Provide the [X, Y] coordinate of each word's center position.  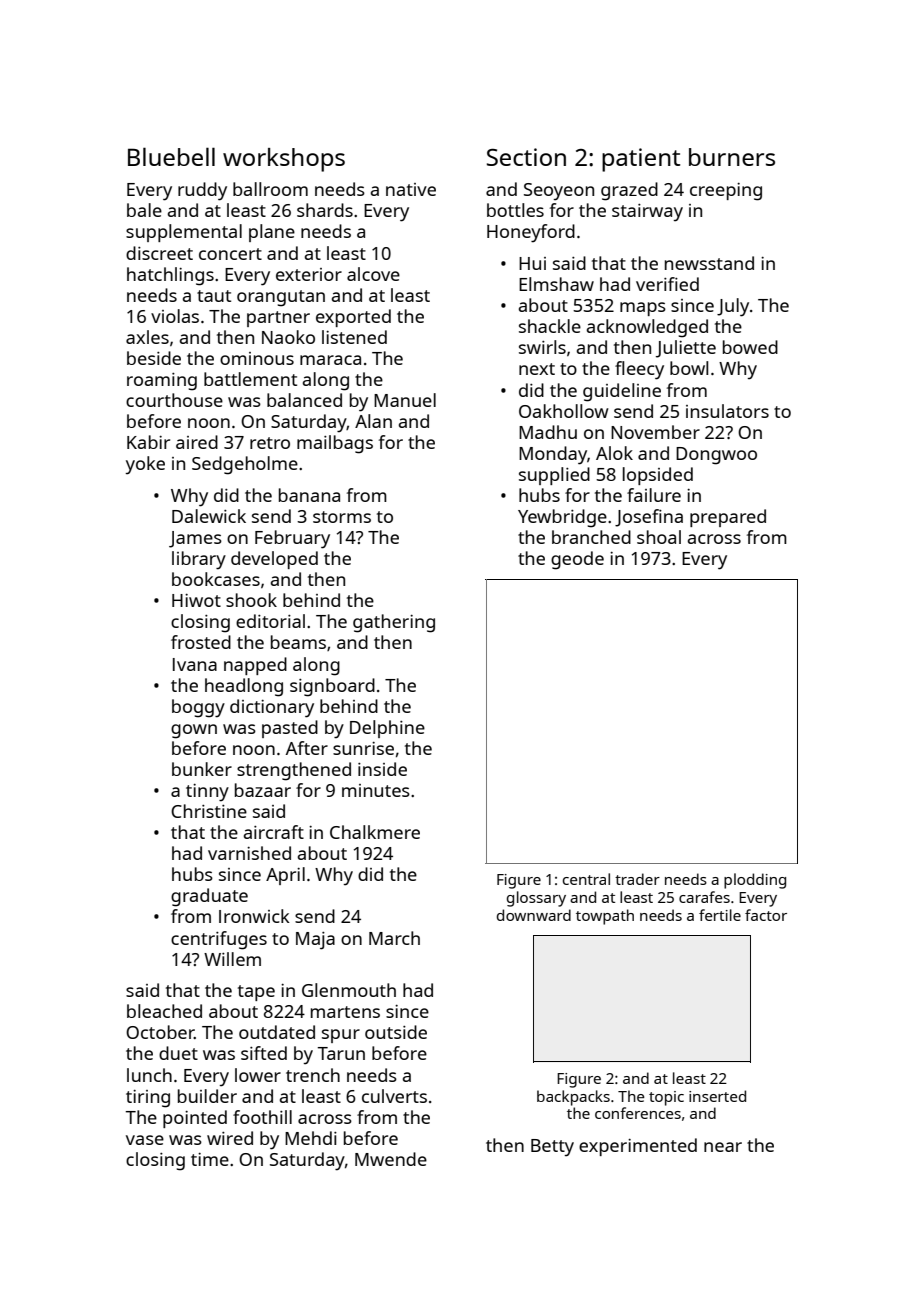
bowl [689, 368]
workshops [284, 160]
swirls [542, 347]
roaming [162, 382]
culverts [394, 1096]
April [285, 876]
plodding [755, 881]
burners [732, 157]
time [210, 1159]
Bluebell [171, 156]
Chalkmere [375, 832]
